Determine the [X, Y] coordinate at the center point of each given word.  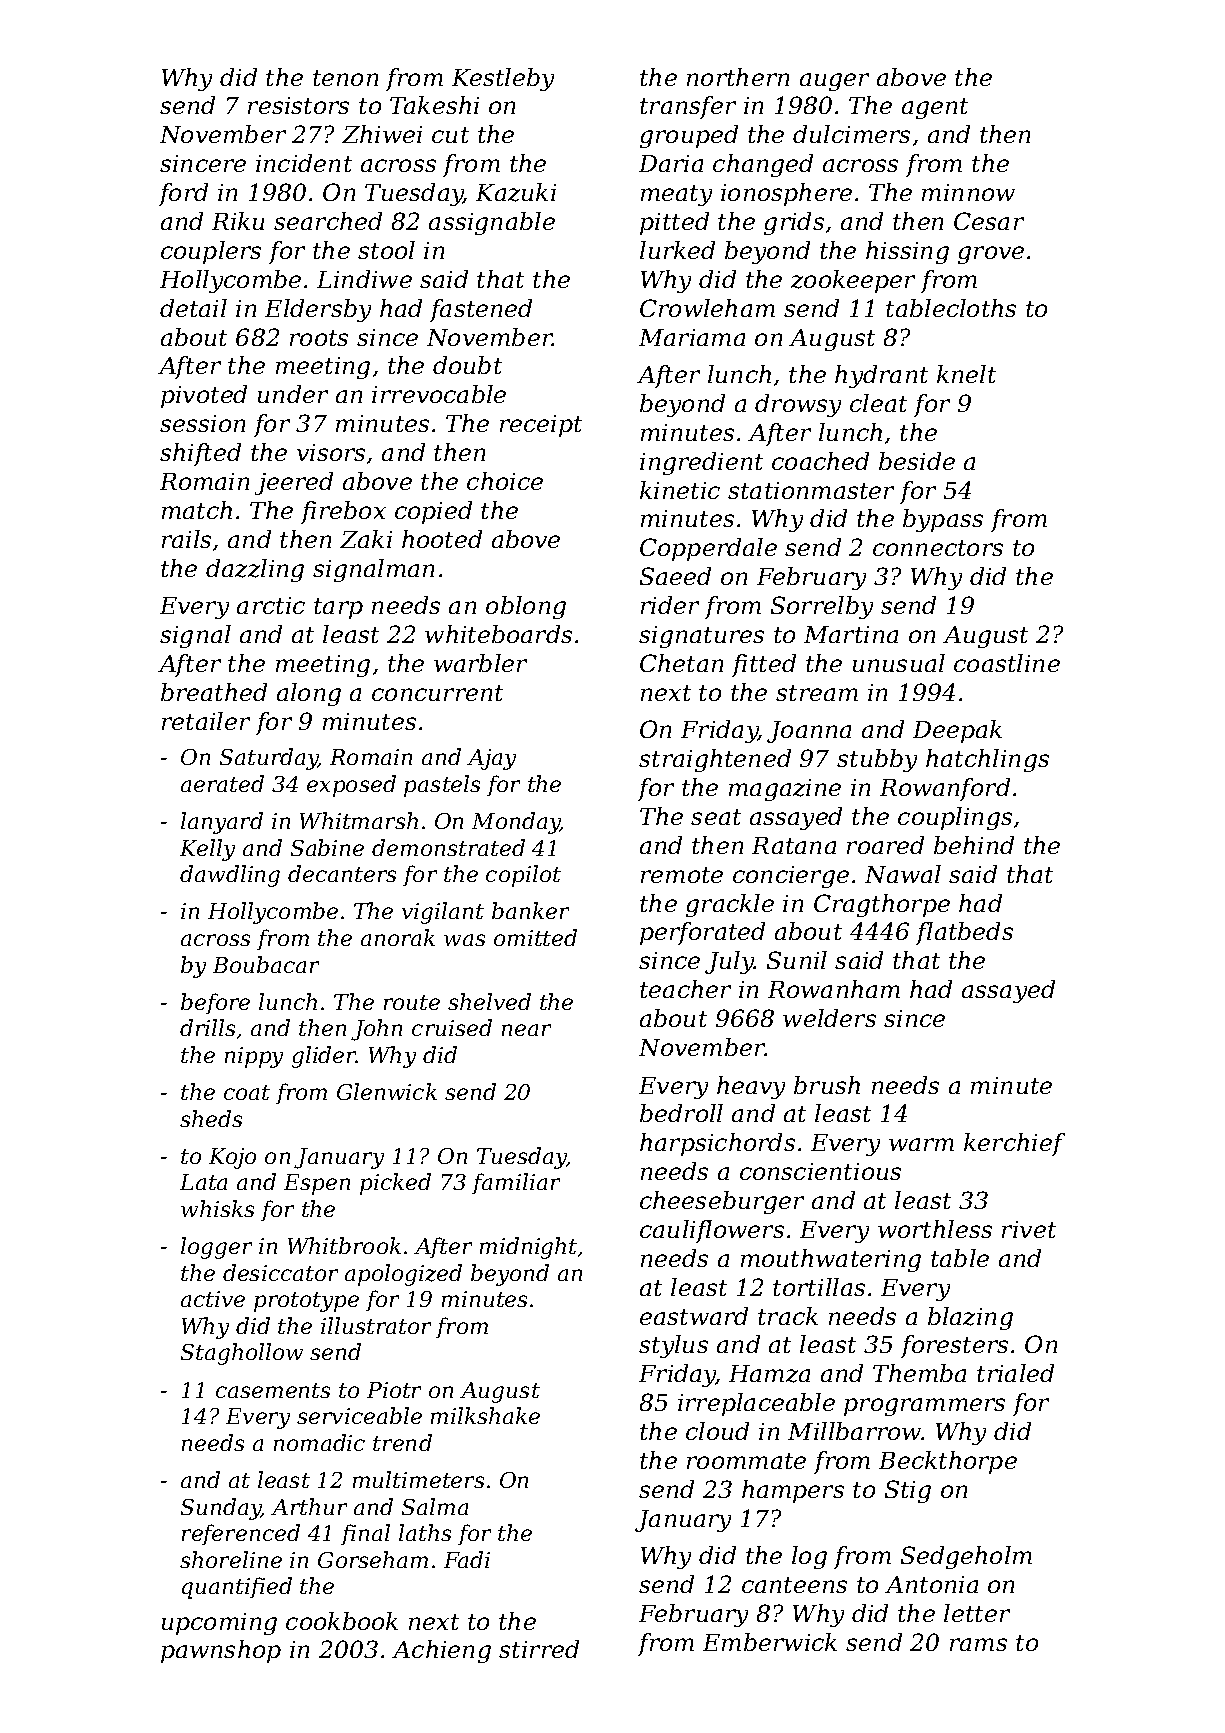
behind [974, 845]
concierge [791, 877]
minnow [968, 192]
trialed [1015, 1373]
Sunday [221, 1509]
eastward [694, 1316]
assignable [492, 223]
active [213, 1299]
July [729, 962]
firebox [343, 512]
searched [328, 221]
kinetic [680, 490]
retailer [206, 721]
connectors [938, 548]
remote [682, 875]
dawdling [230, 876]
